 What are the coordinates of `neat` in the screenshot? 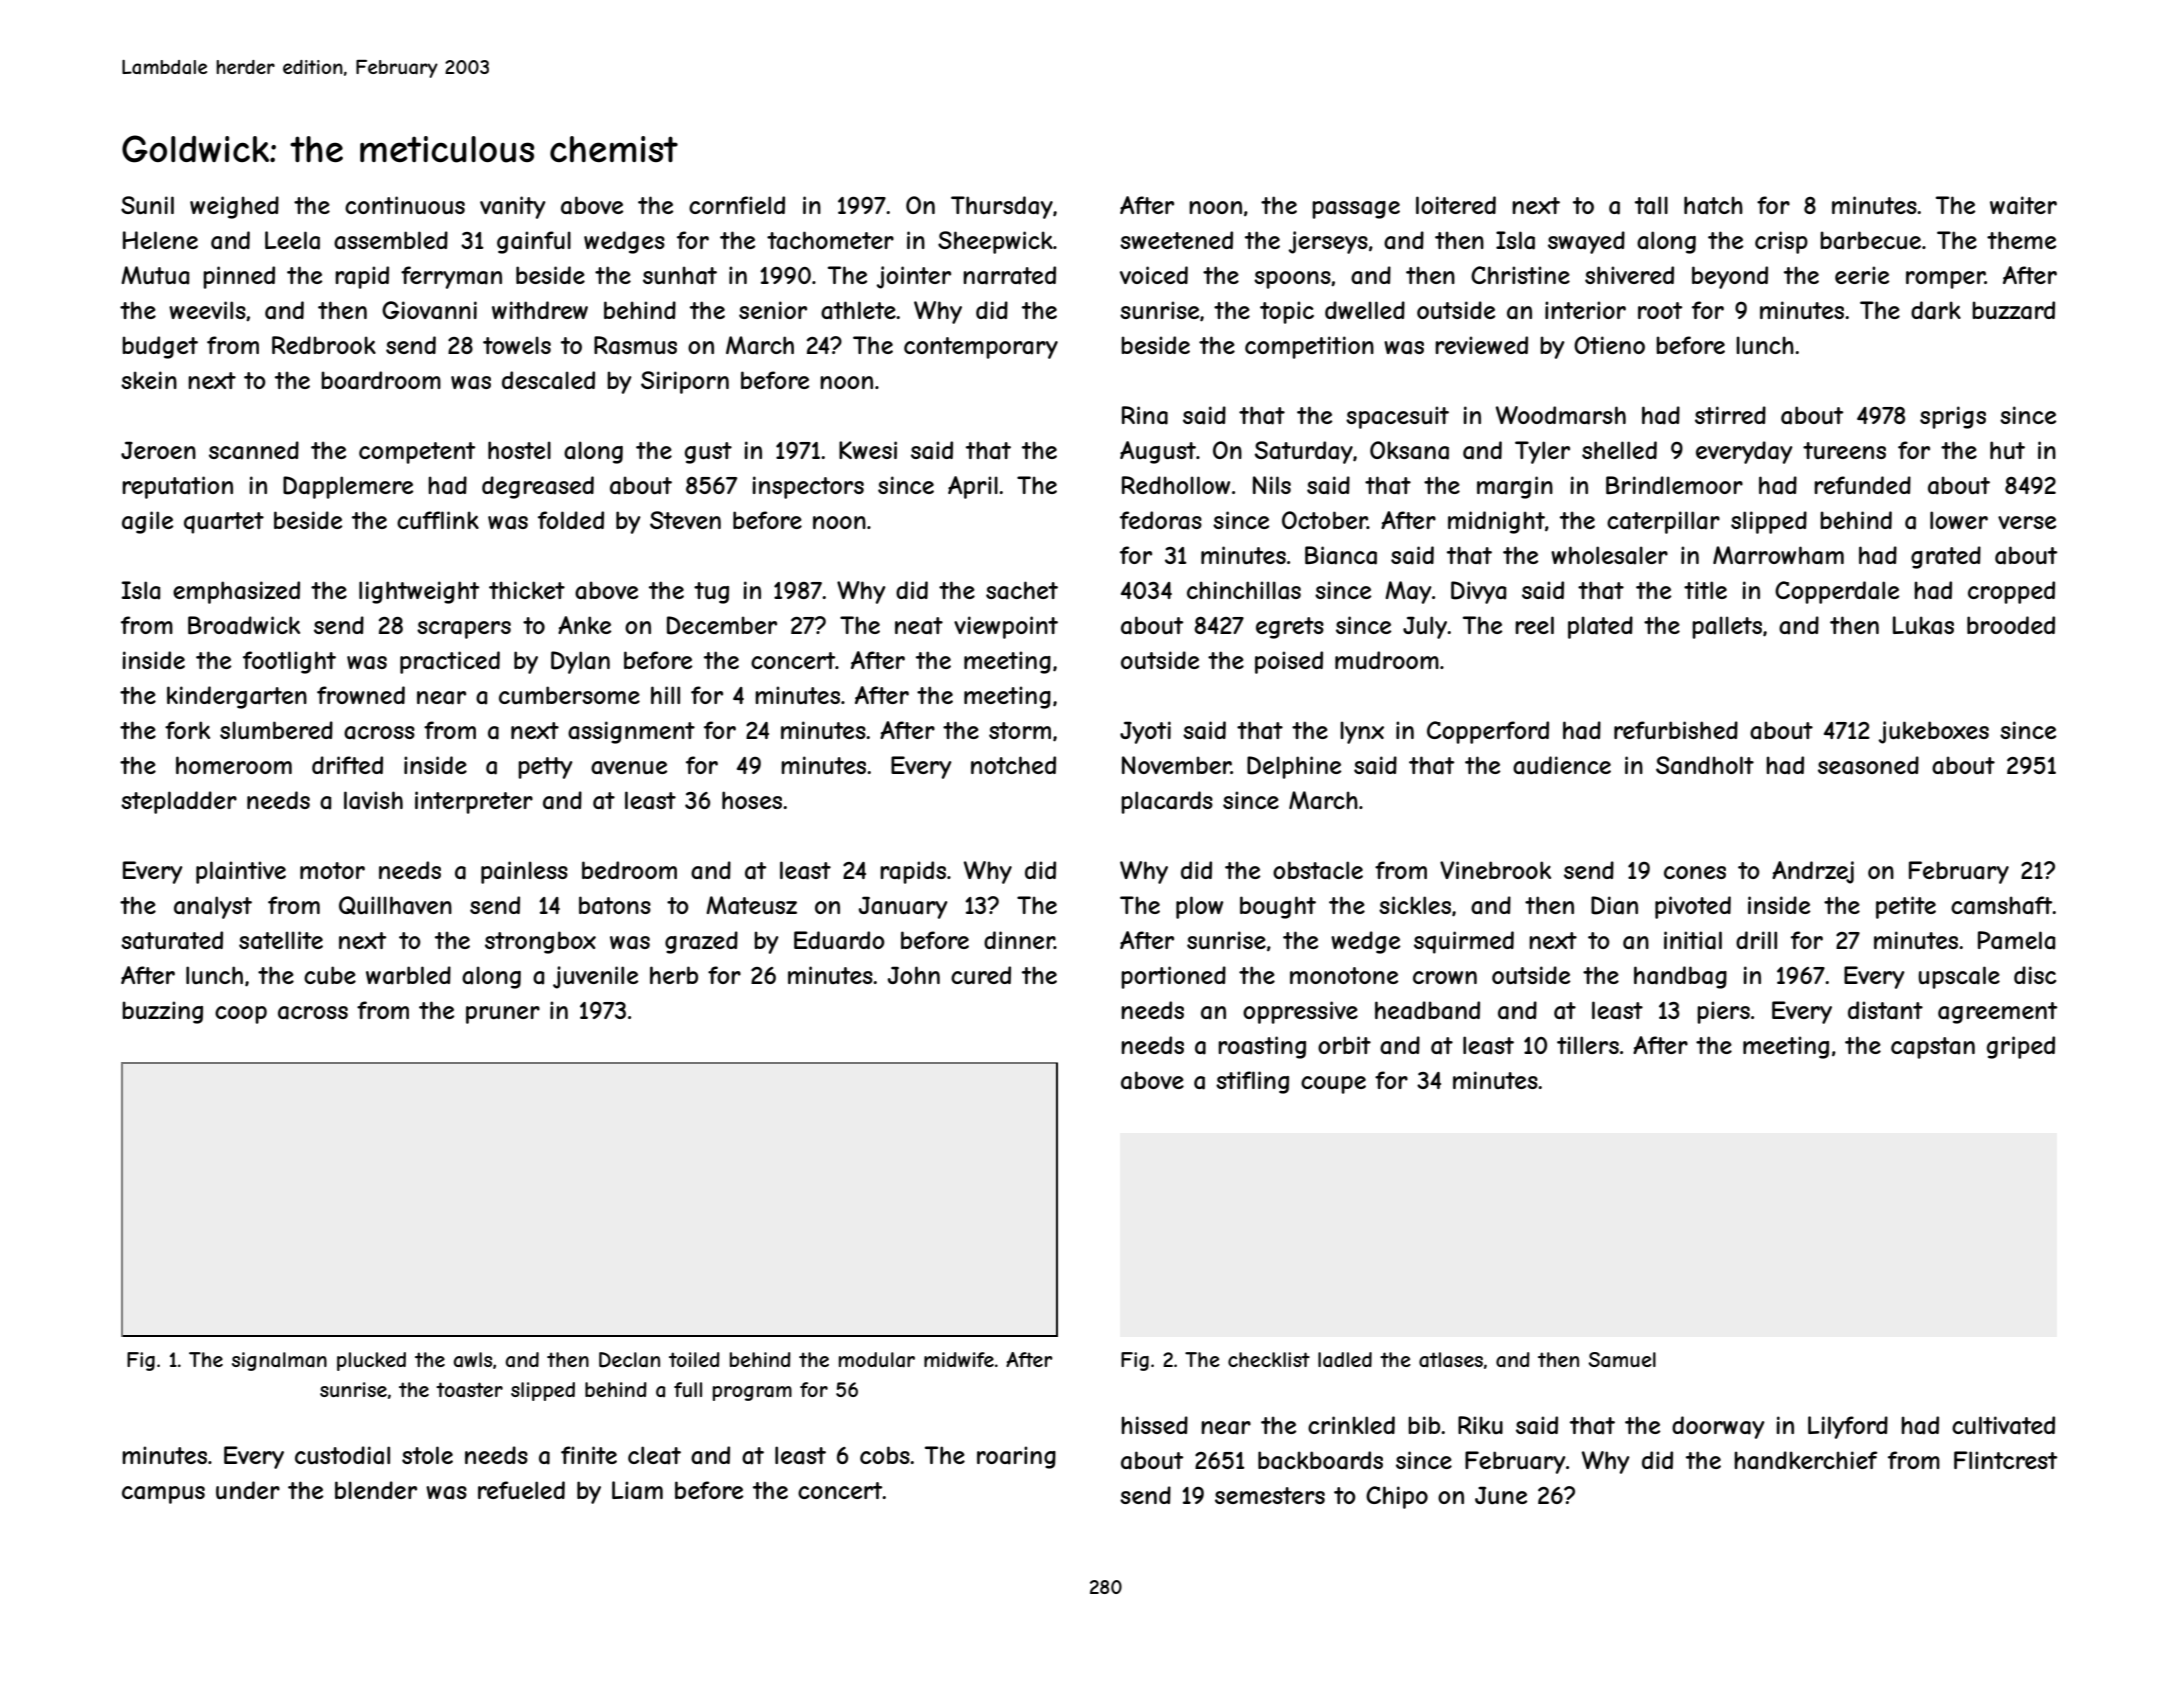 It's located at (919, 626).
